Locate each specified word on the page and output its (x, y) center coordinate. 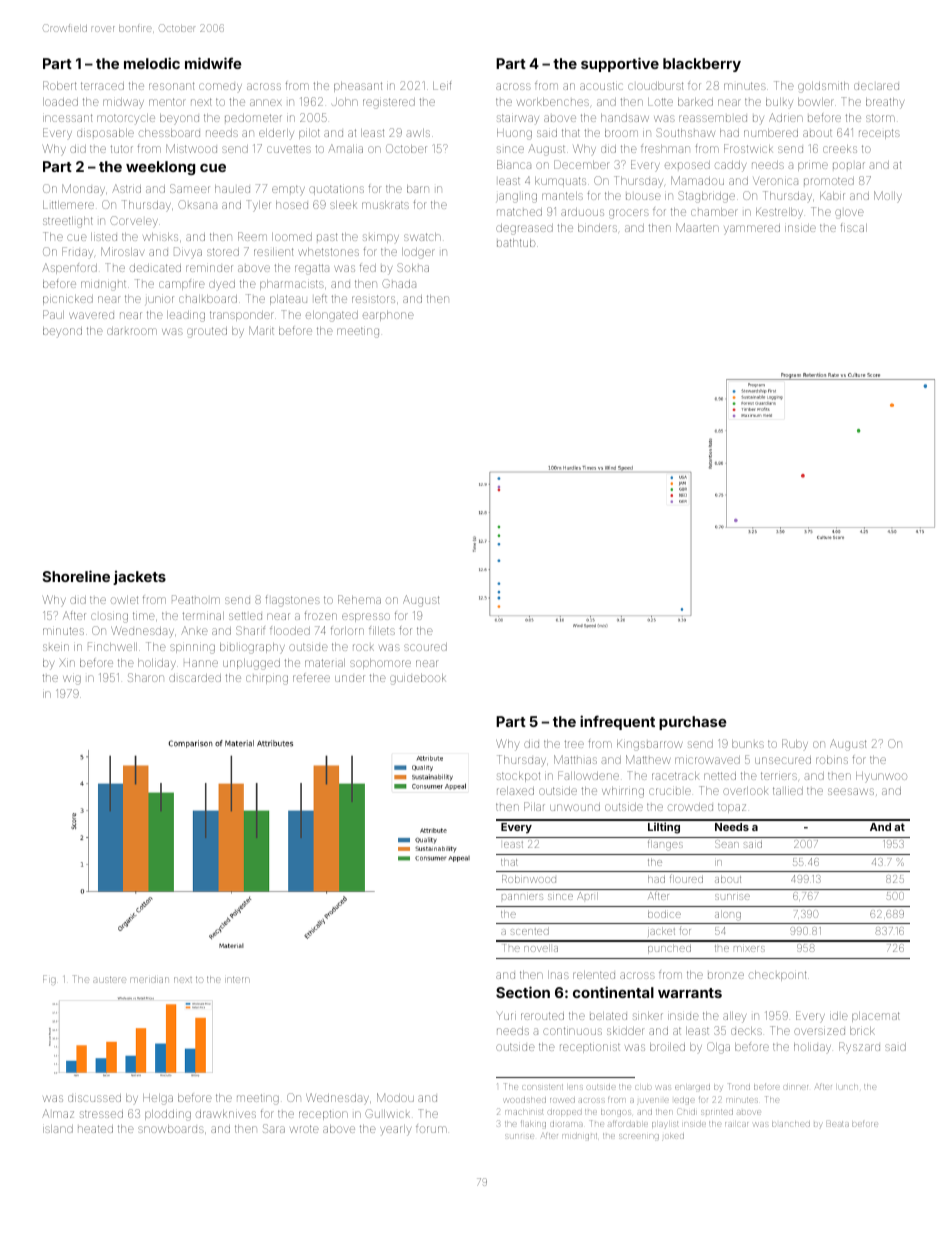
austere (109, 979)
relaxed (515, 791)
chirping (267, 680)
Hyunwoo (881, 777)
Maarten (697, 227)
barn (418, 189)
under (350, 678)
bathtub (516, 243)
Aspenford (69, 268)
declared (876, 86)
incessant (67, 118)
